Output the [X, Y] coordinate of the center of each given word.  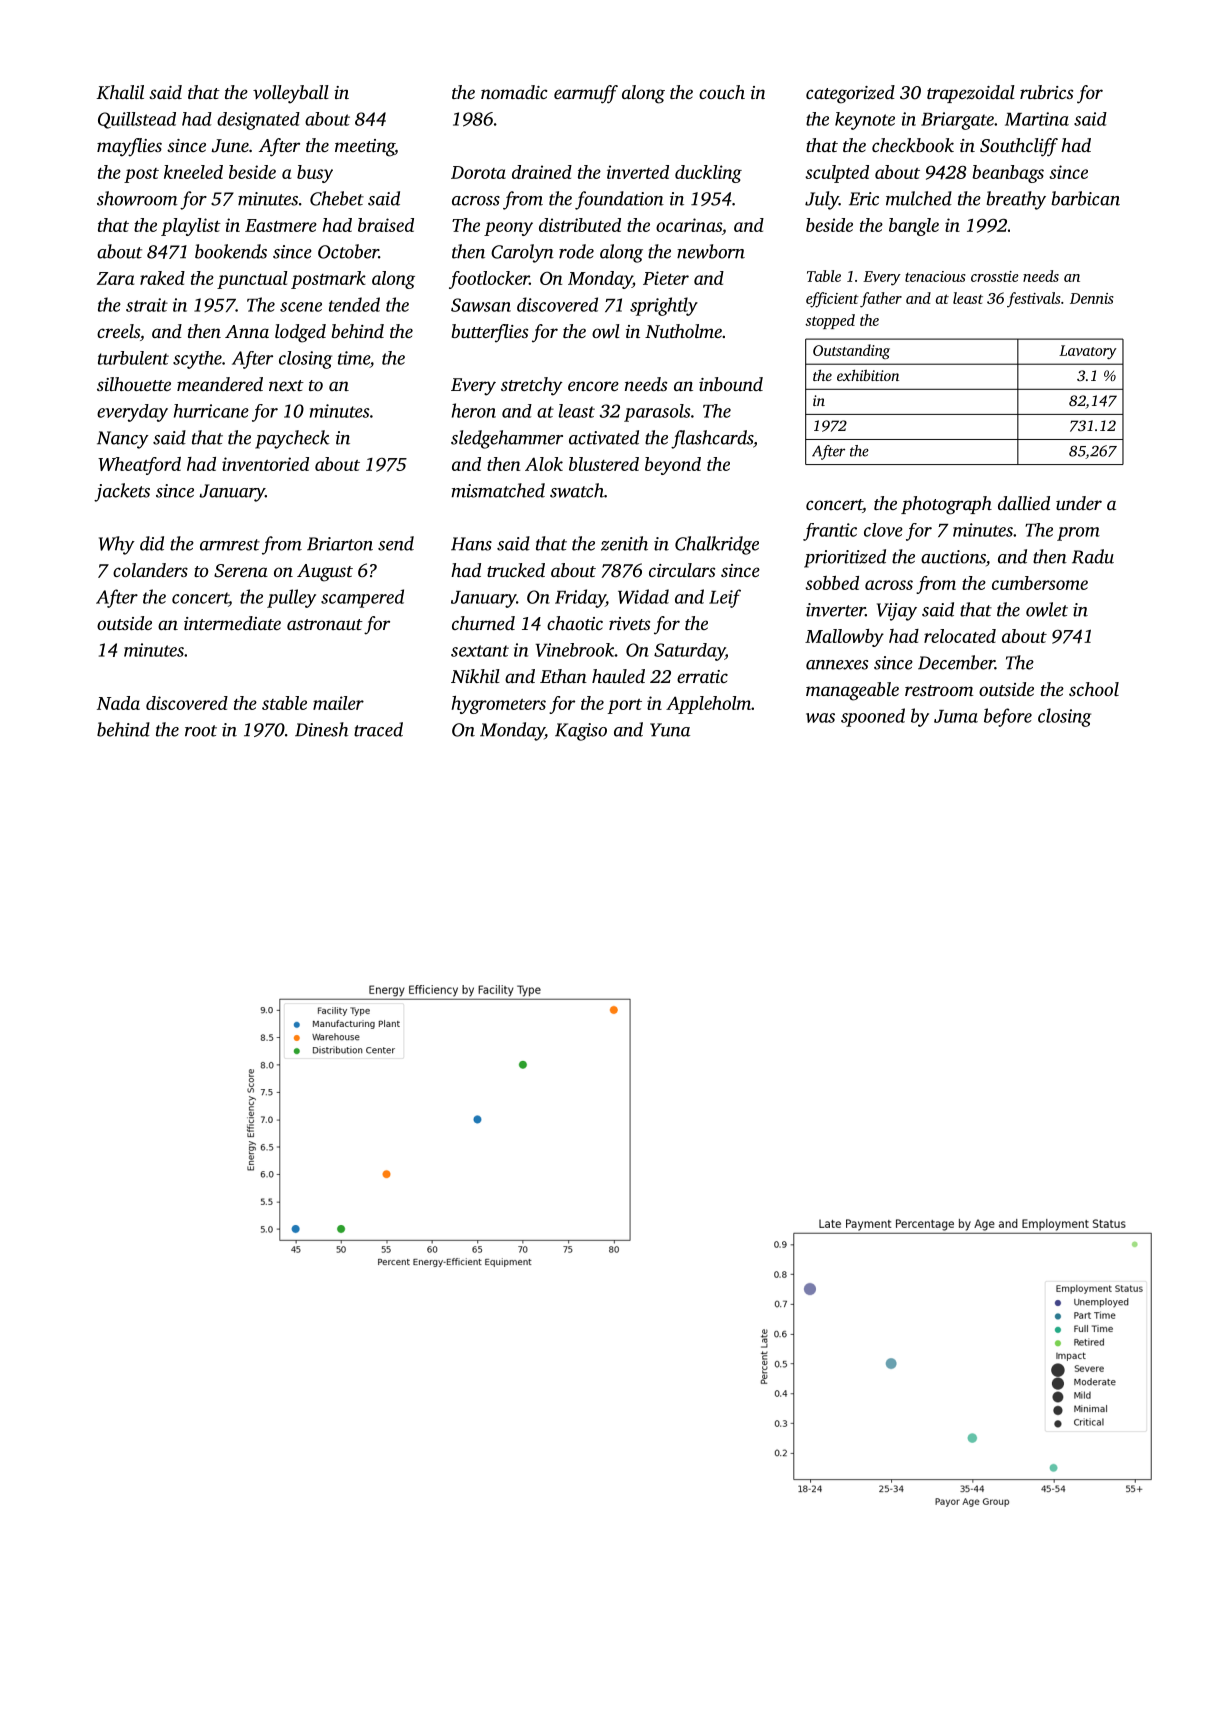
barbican [1085, 198]
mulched [919, 198]
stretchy [532, 386]
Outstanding [851, 351]
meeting [365, 148]
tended [354, 304]
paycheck [292, 439]
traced [378, 729]
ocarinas [689, 225]
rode [576, 251]
